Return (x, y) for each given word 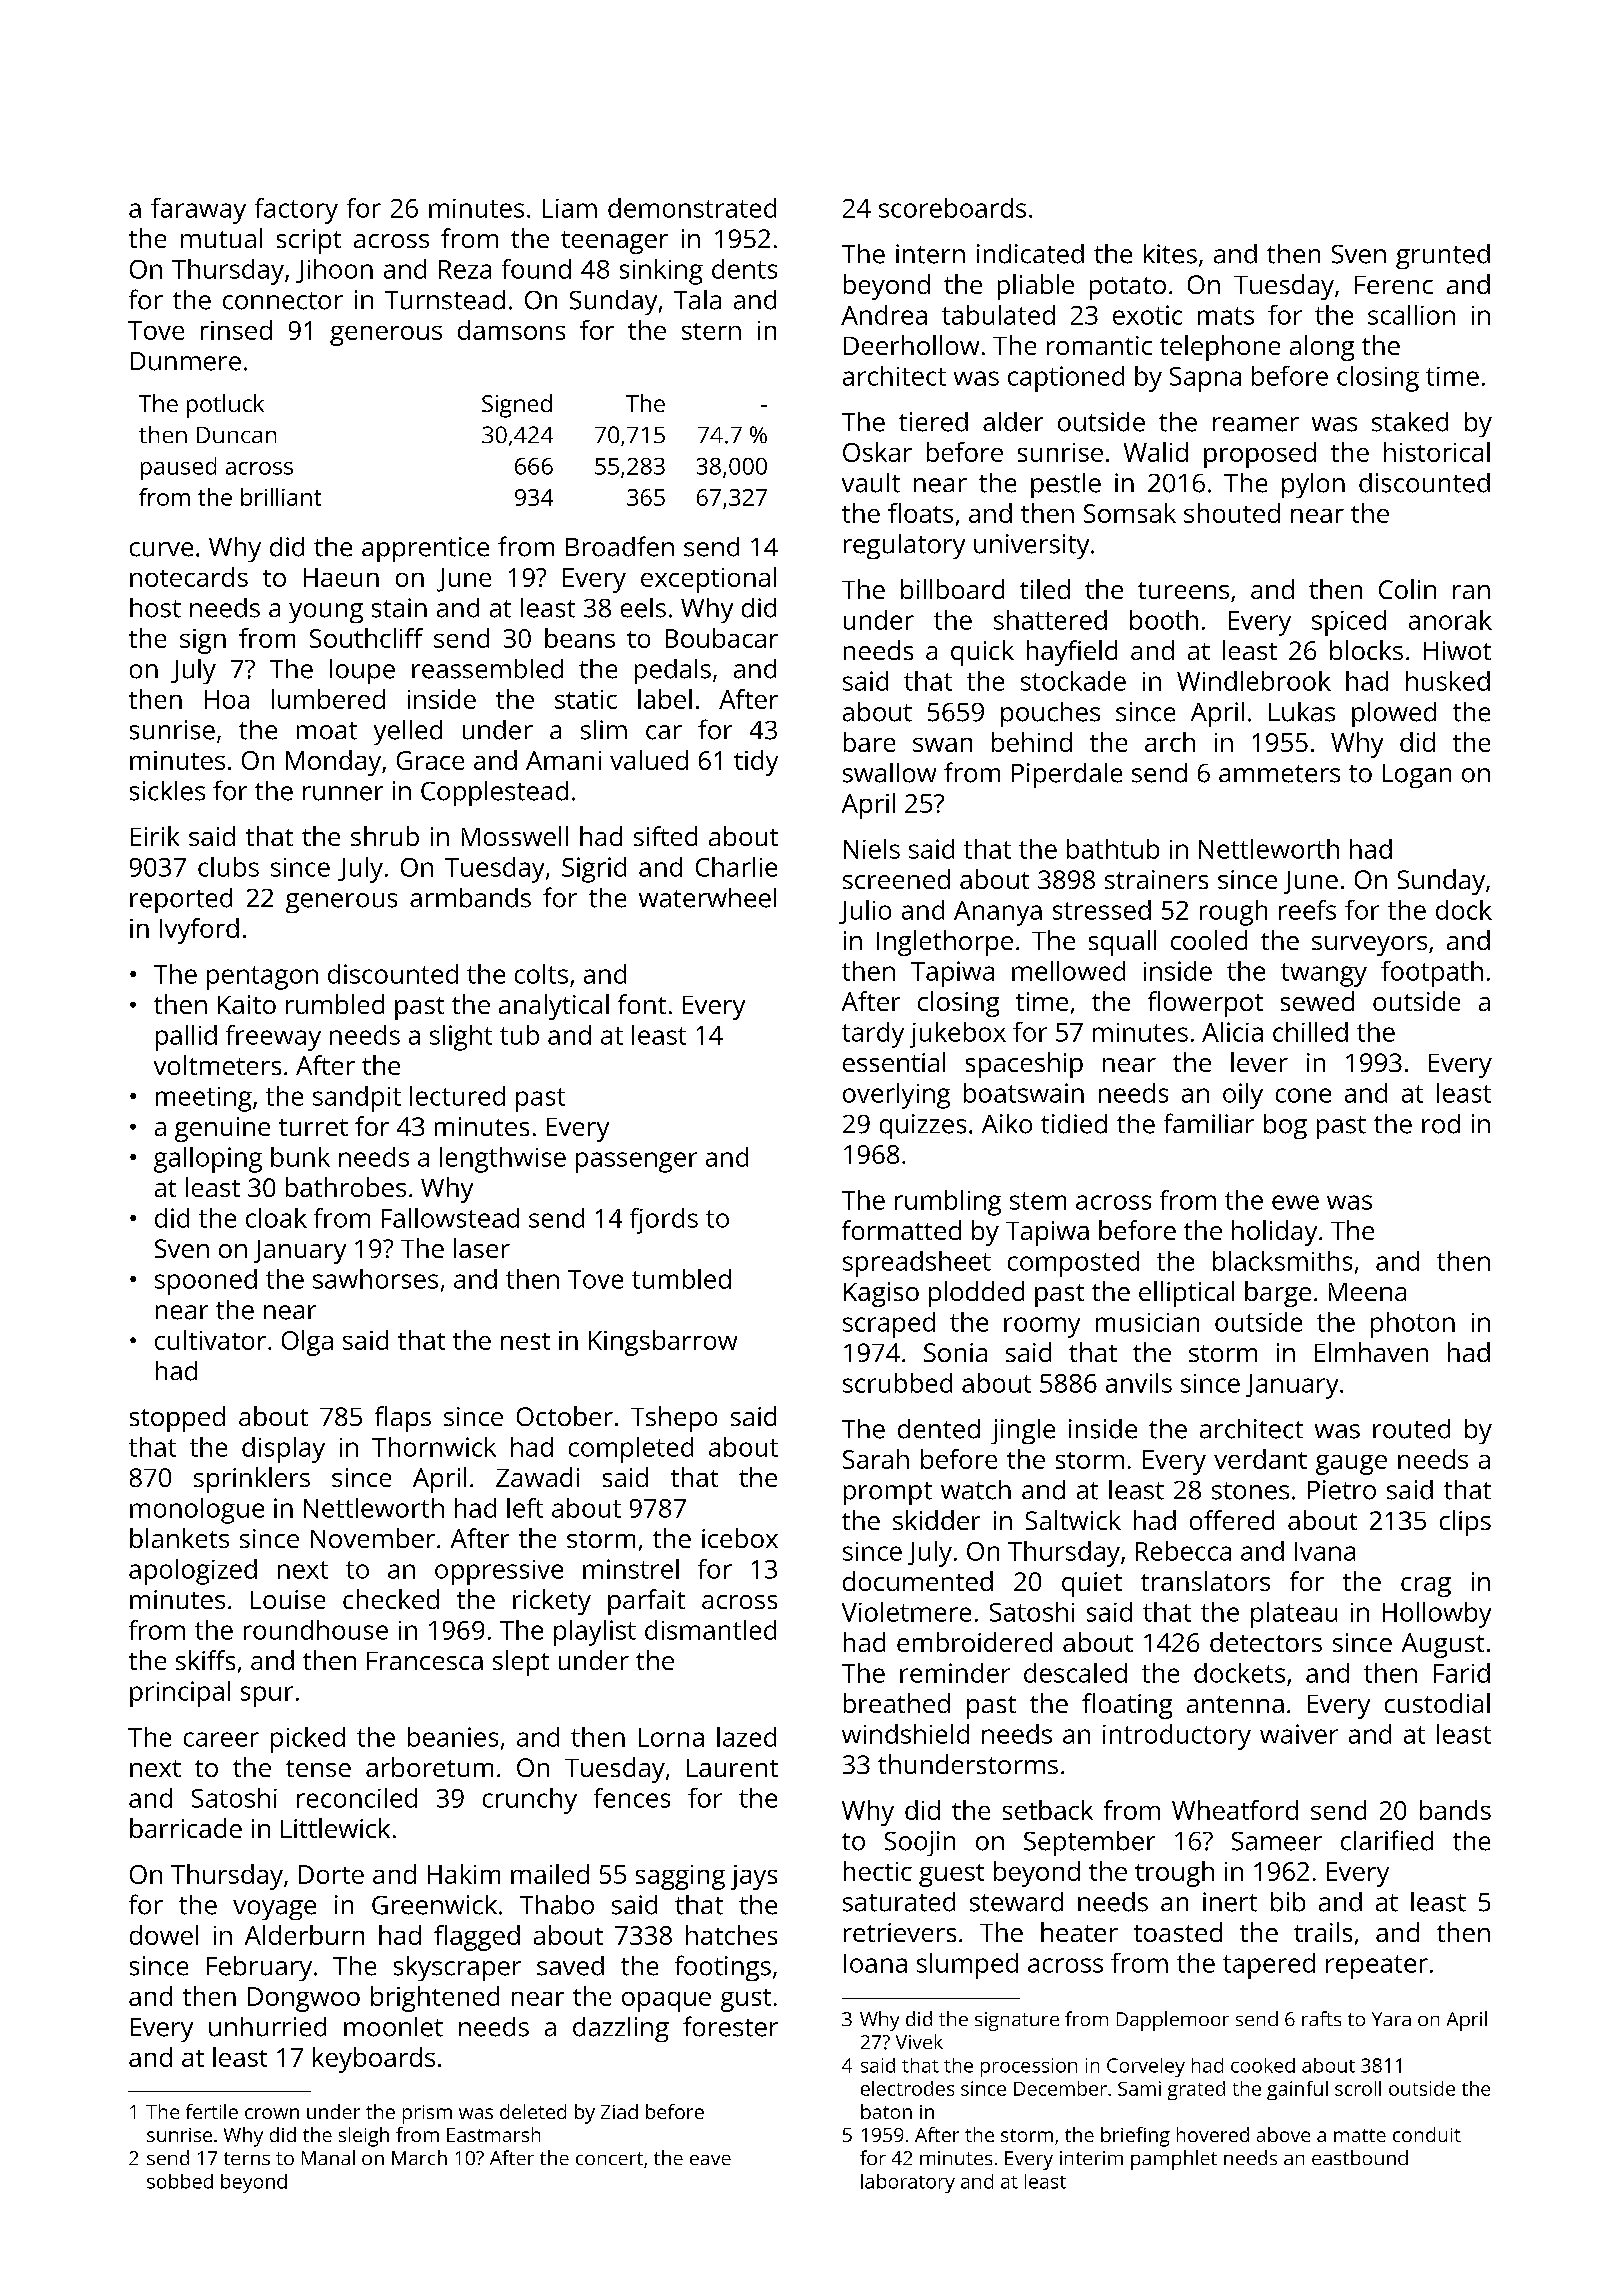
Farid (1462, 1673)
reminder (955, 1673)
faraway (198, 211)
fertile (212, 2111)
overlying (896, 1096)
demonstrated (692, 208)
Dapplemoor (1173, 2021)
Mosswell (515, 836)
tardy (873, 1035)
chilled (1310, 1032)
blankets (179, 1538)
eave (710, 2160)
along (1322, 348)
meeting (204, 1099)
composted (1073, 1264)
